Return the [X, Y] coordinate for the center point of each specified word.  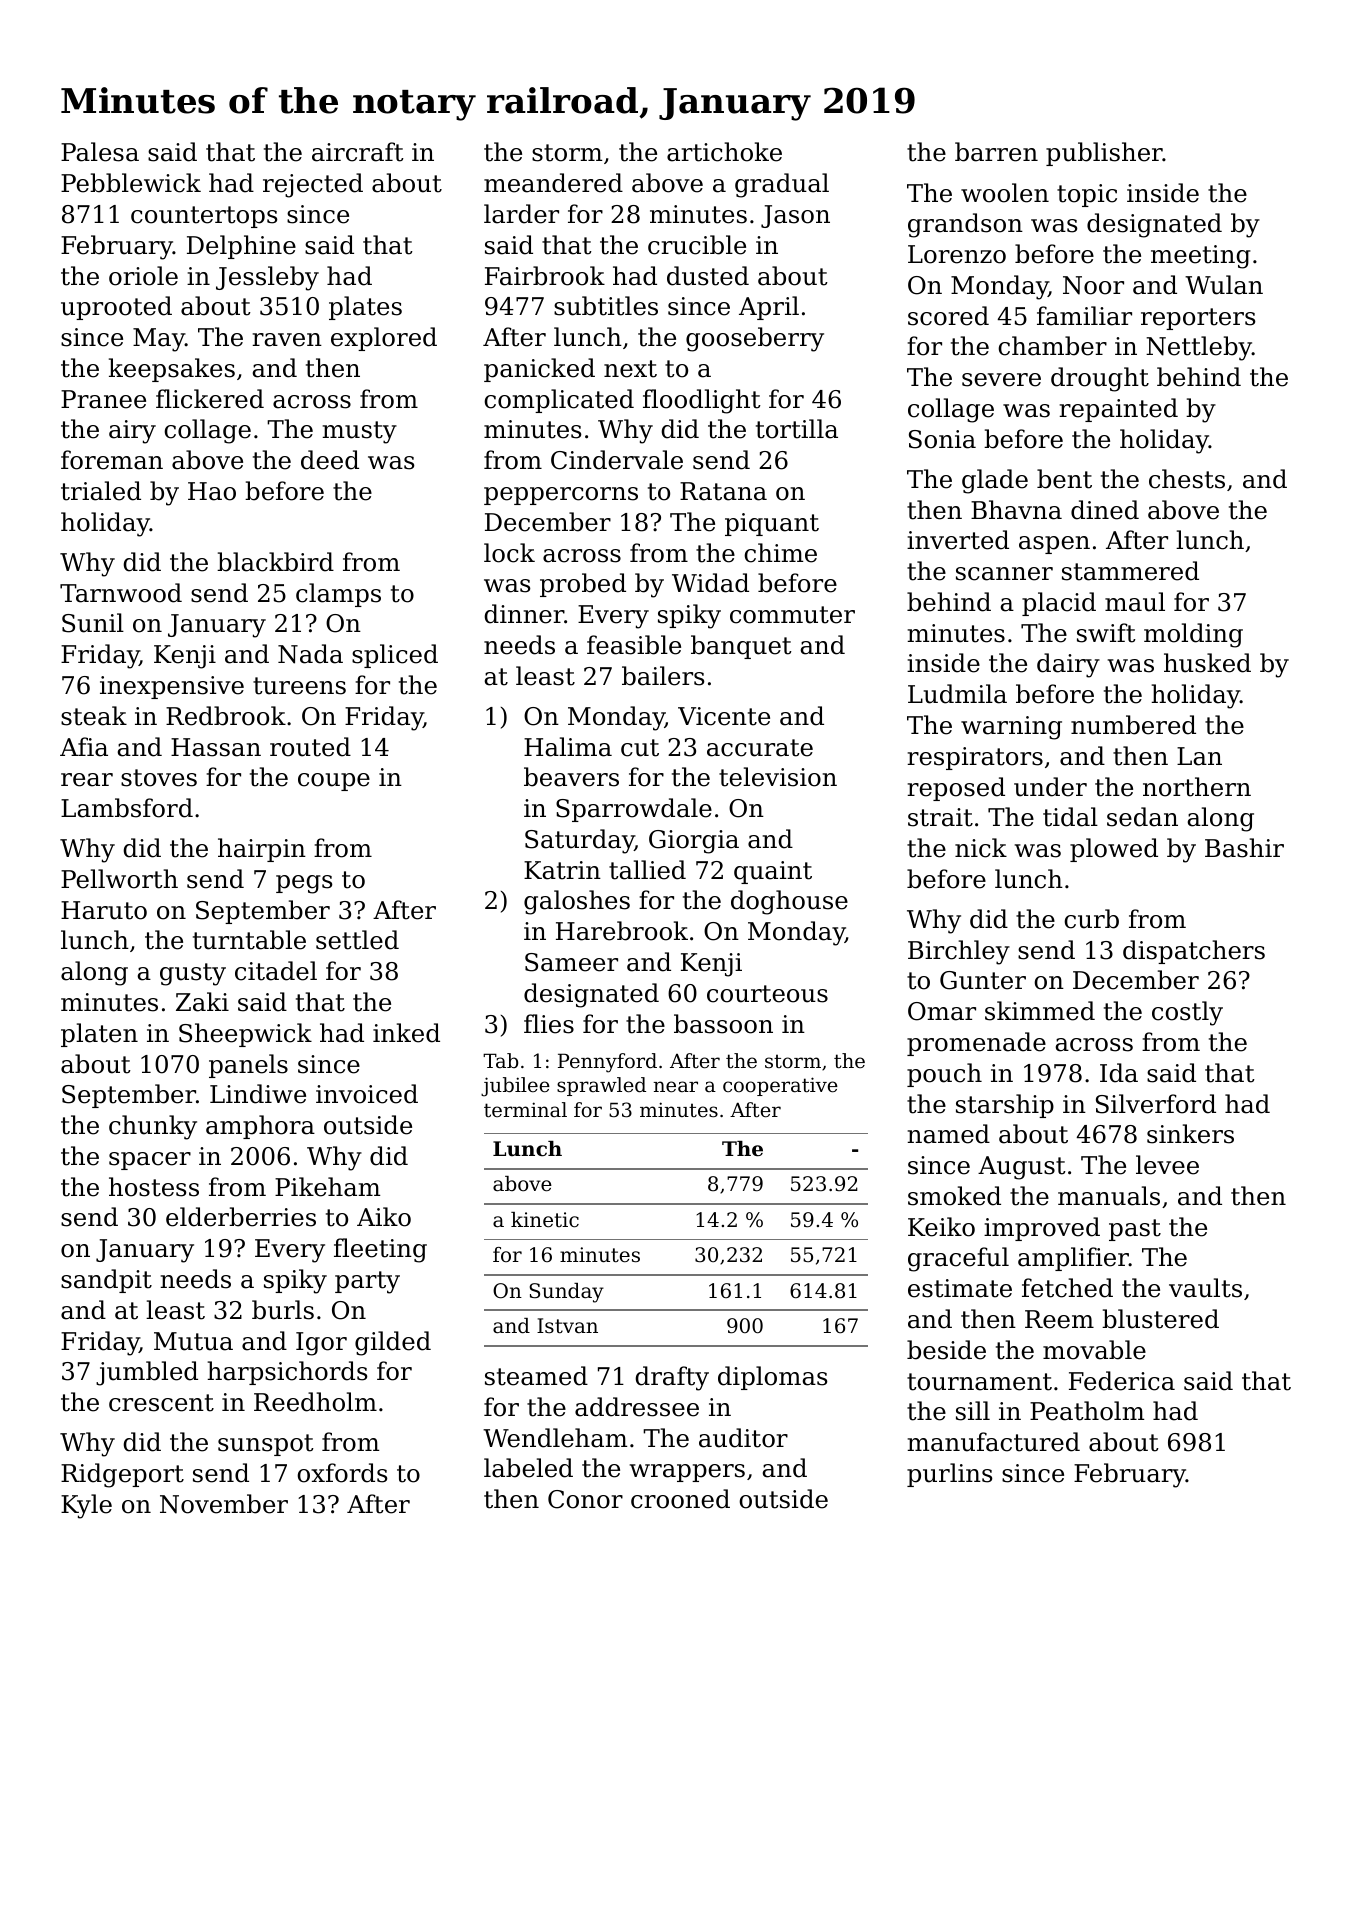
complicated [559, 401]
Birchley [959, 952]
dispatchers [1194, 952]
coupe [334, 782]
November [224, 1504]
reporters [1198, 319]
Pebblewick [131, 183]
